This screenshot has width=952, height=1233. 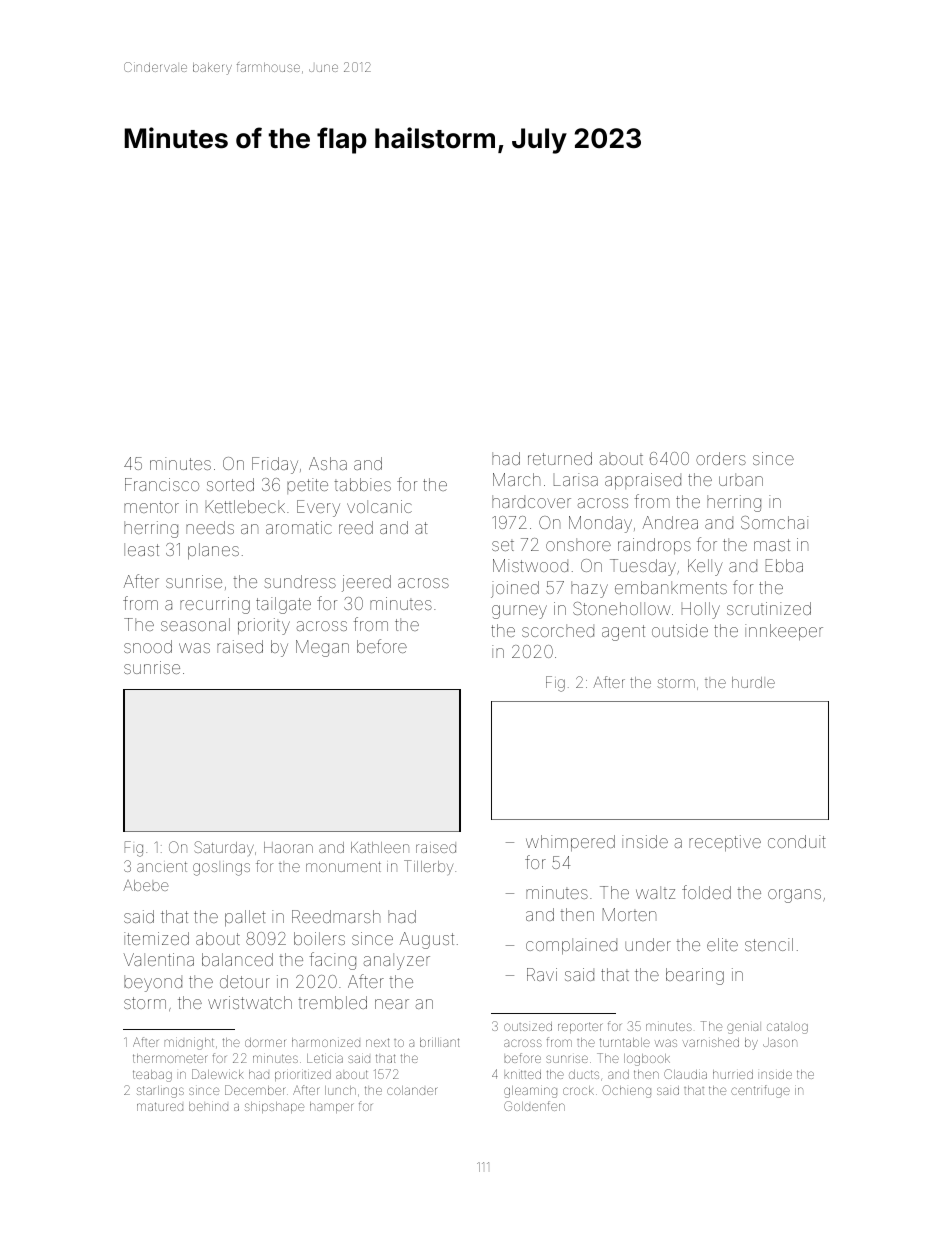 What do you see at coordinates (275, 465) in the screenshot?
I see `Friday` at bounding box center [275, 465].
